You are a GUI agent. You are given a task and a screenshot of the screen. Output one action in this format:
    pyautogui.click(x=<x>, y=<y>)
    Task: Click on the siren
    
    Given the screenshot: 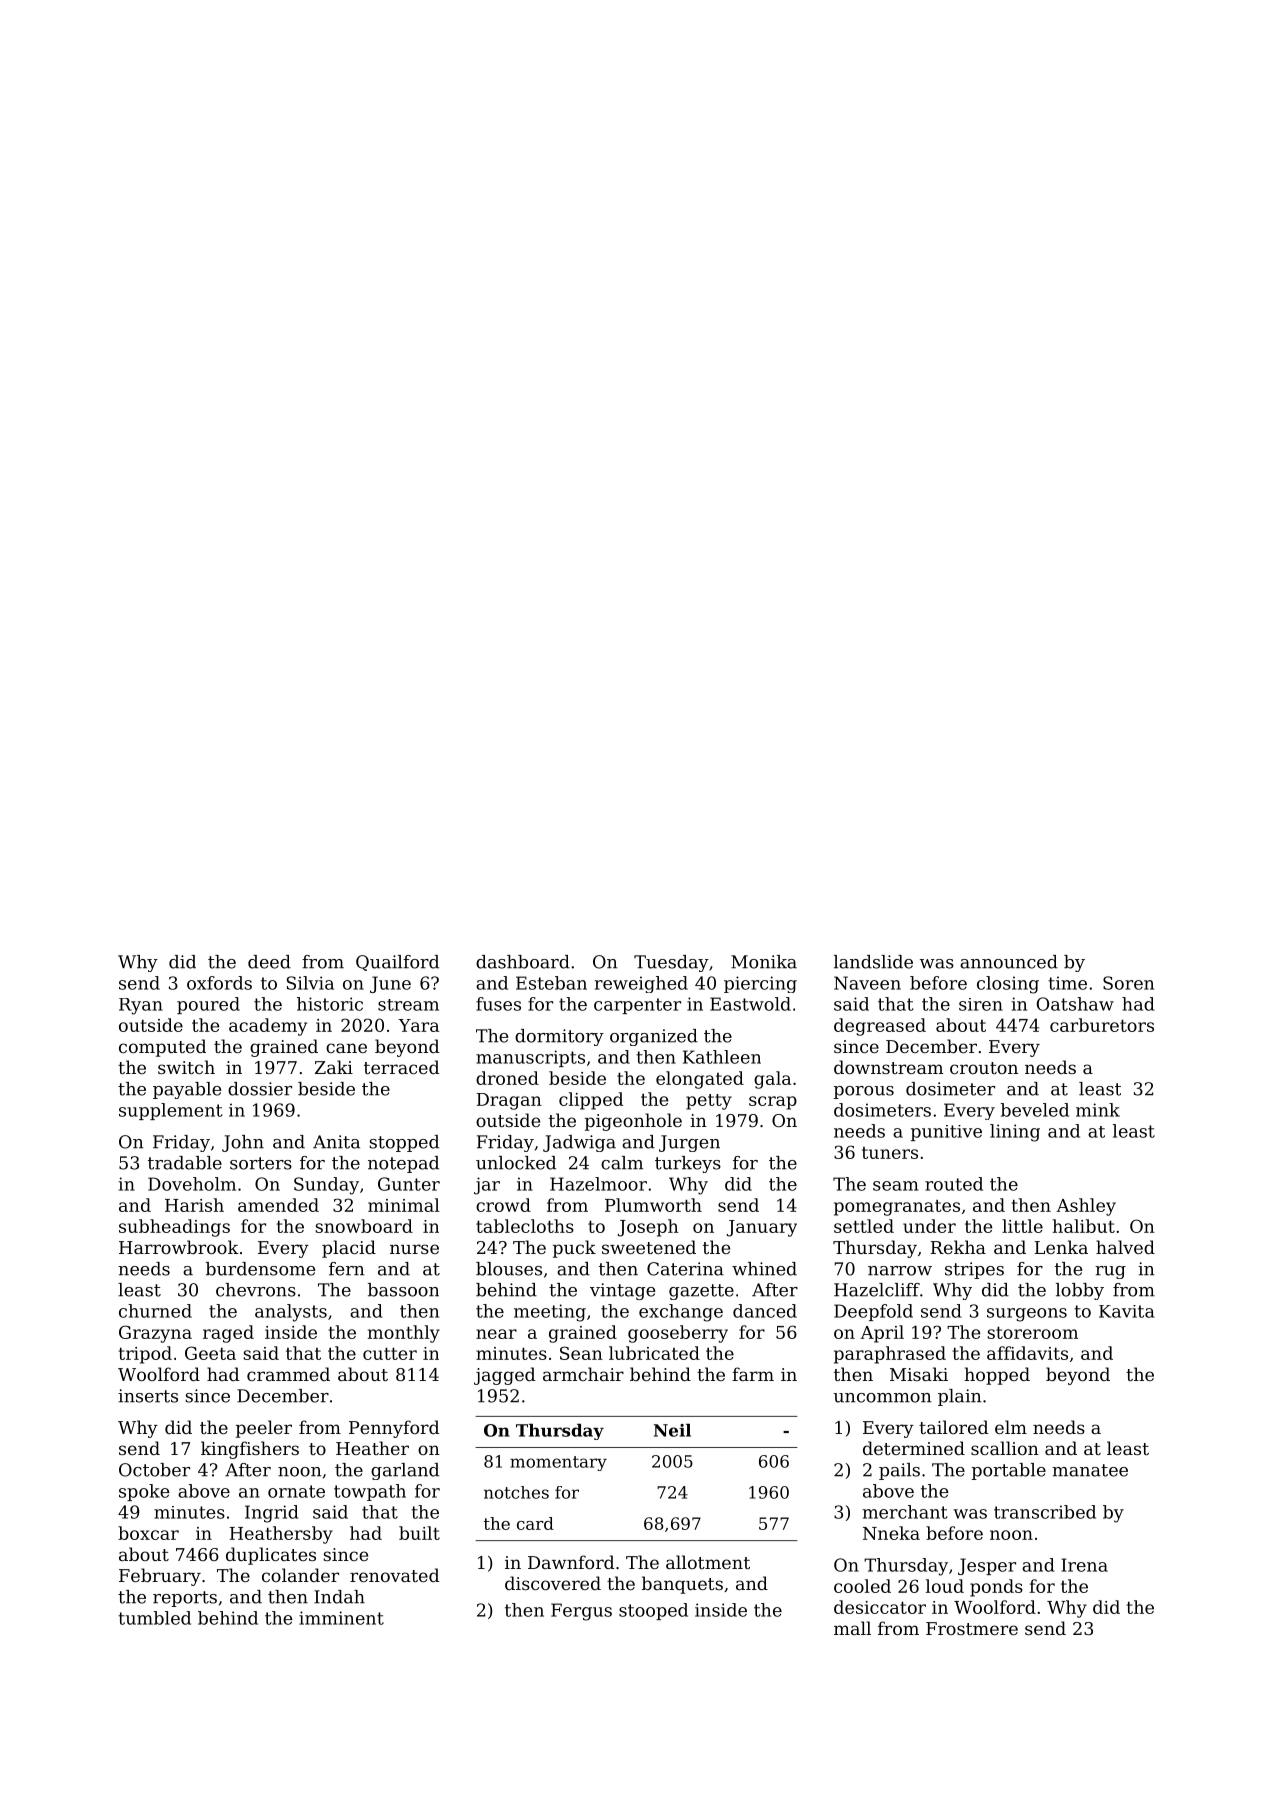 What is the action you would take?
    pyautogui.click(x=981, y=1004)
